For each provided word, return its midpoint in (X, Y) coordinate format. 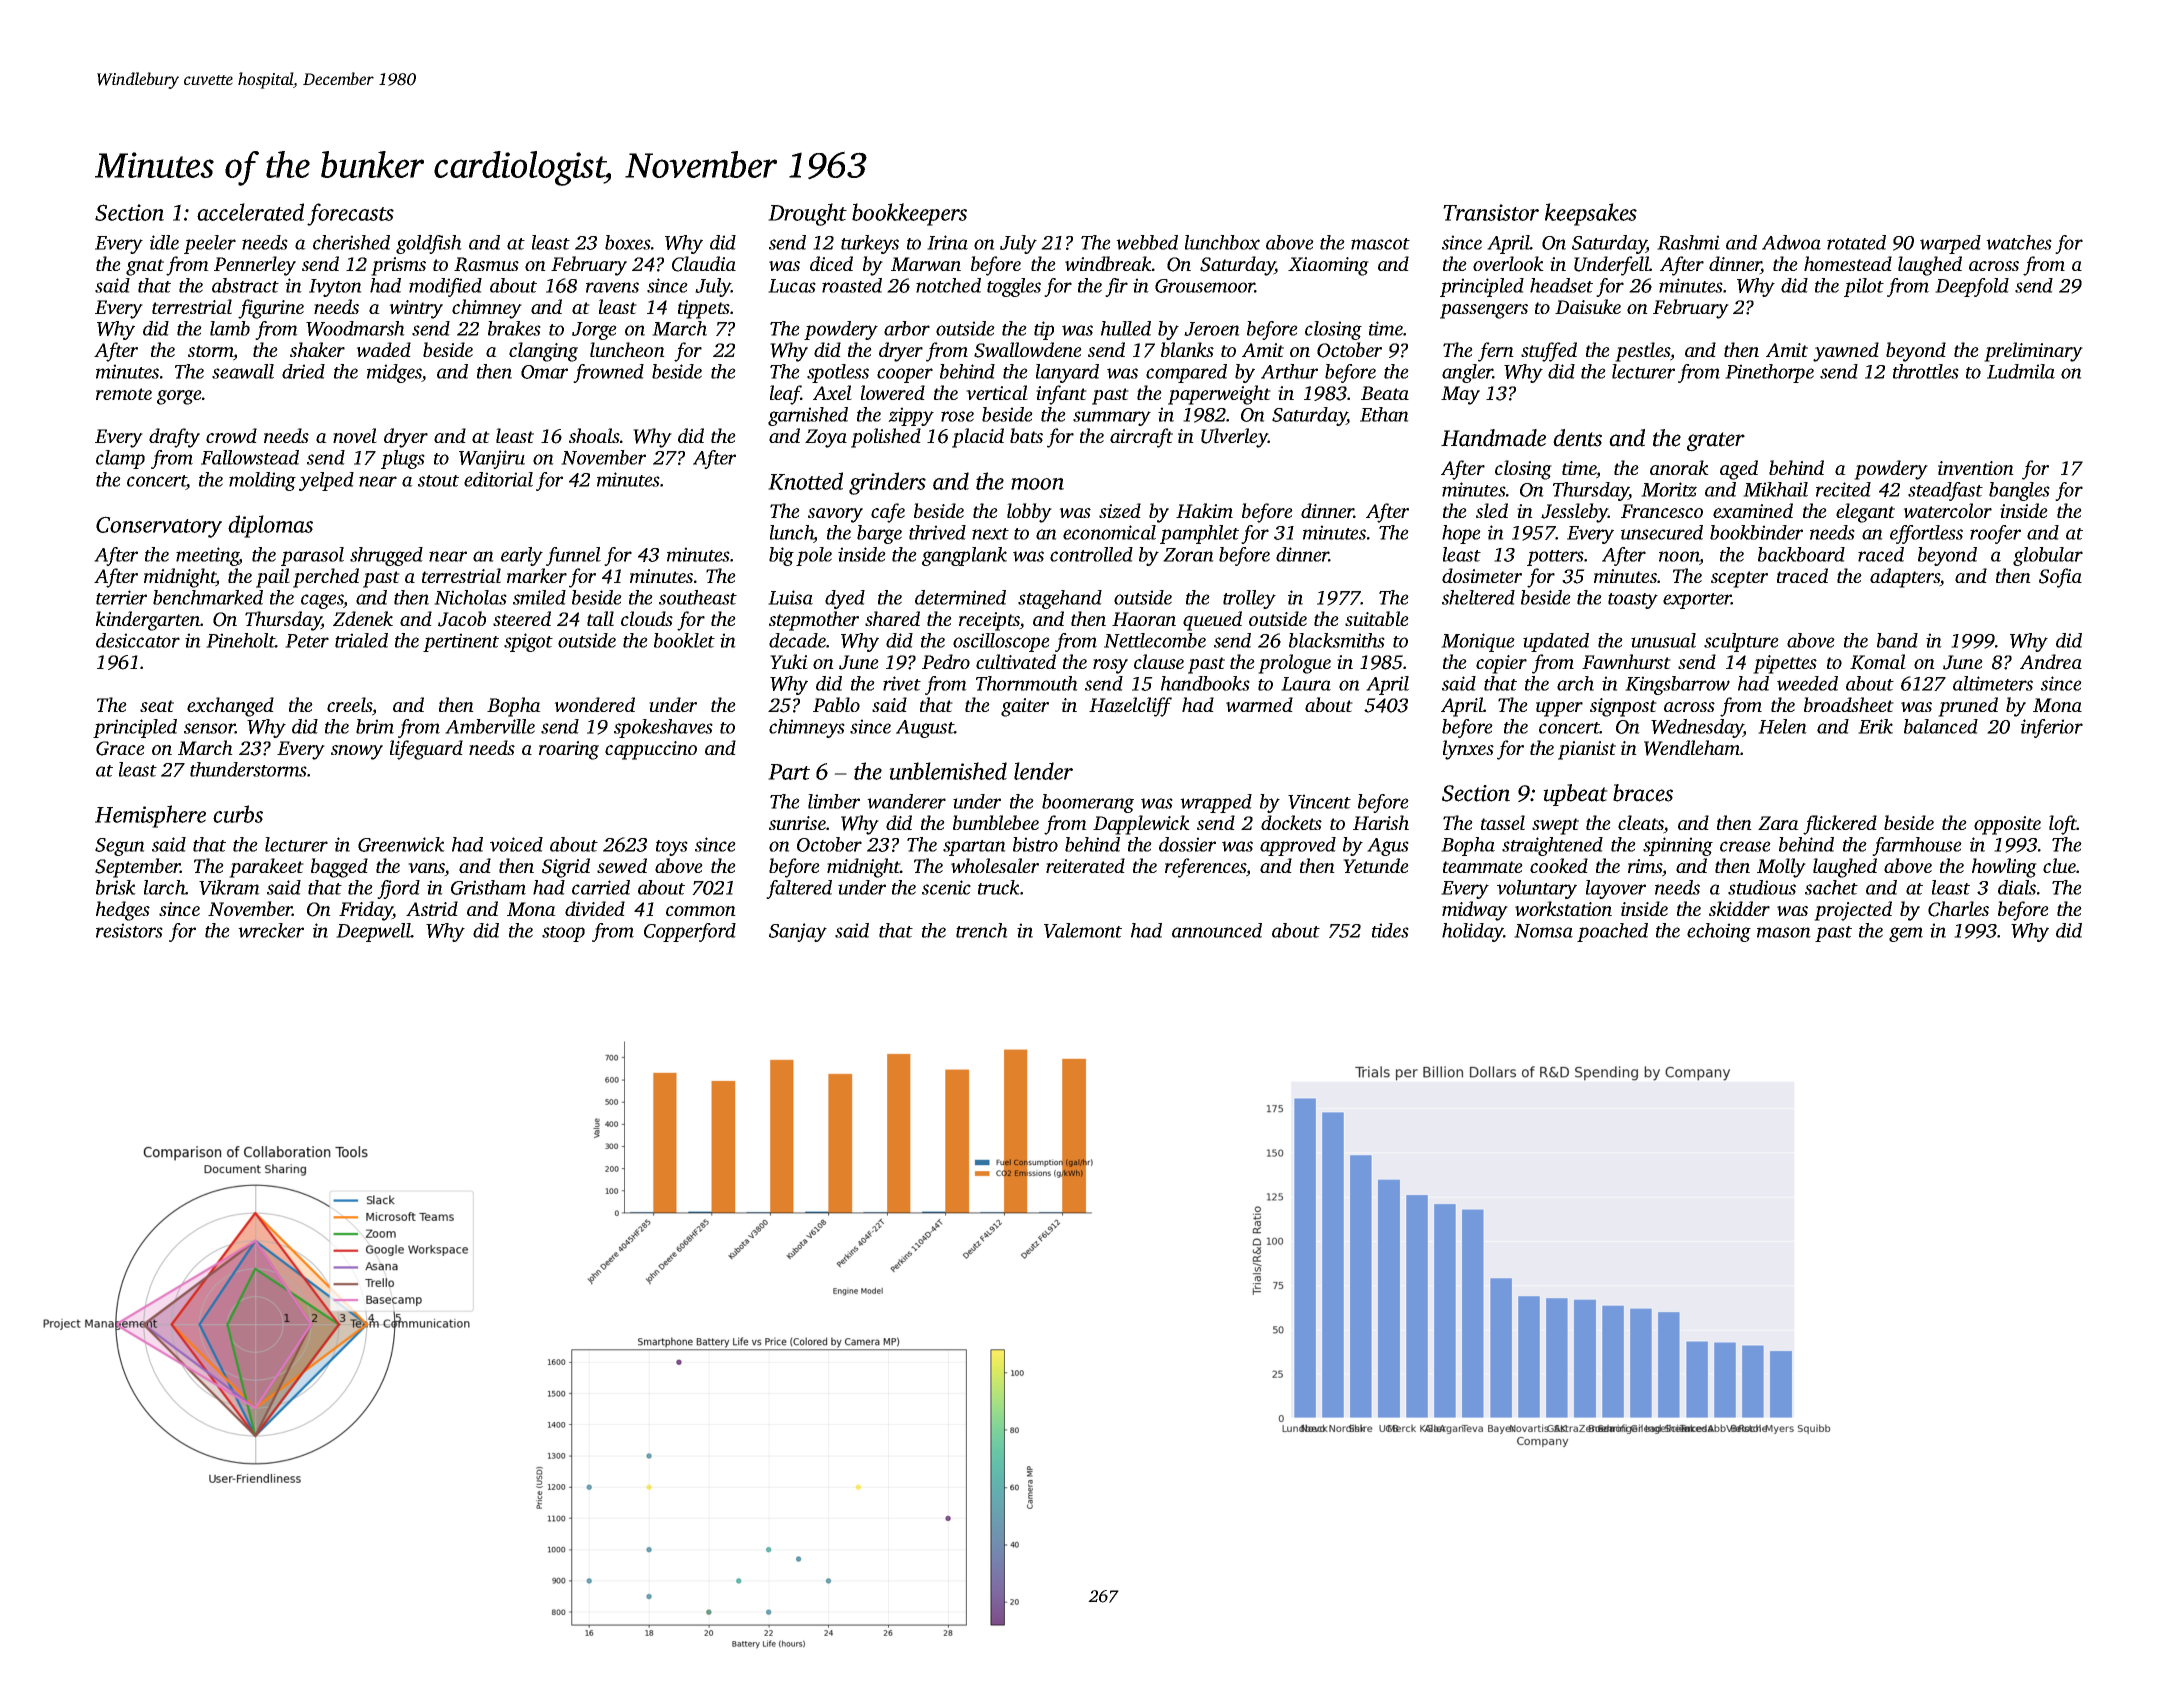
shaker (317, 349)
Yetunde (1376, 865)
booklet (684, 640)
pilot (1864, 287)
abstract (245, 285)
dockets (1291, 822)
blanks (1187, 349)
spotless (838, 373)
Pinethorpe (1769, 373)
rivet (902, 683)
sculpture (1741, 642)
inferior (2052, 728)
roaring (569, 750)
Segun (120, 847)
